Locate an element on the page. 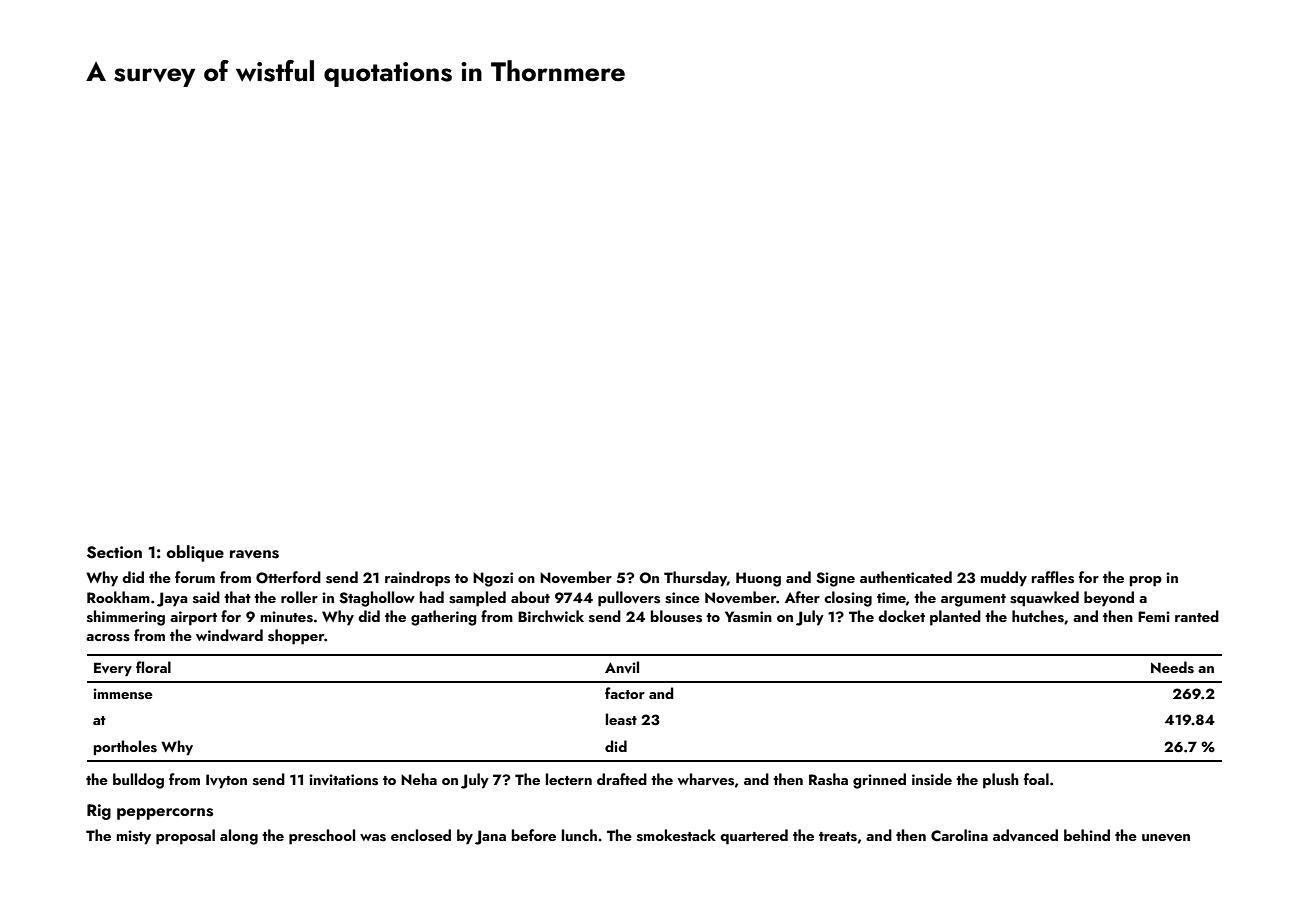  Femi is located at coordinates (1154, 616).
